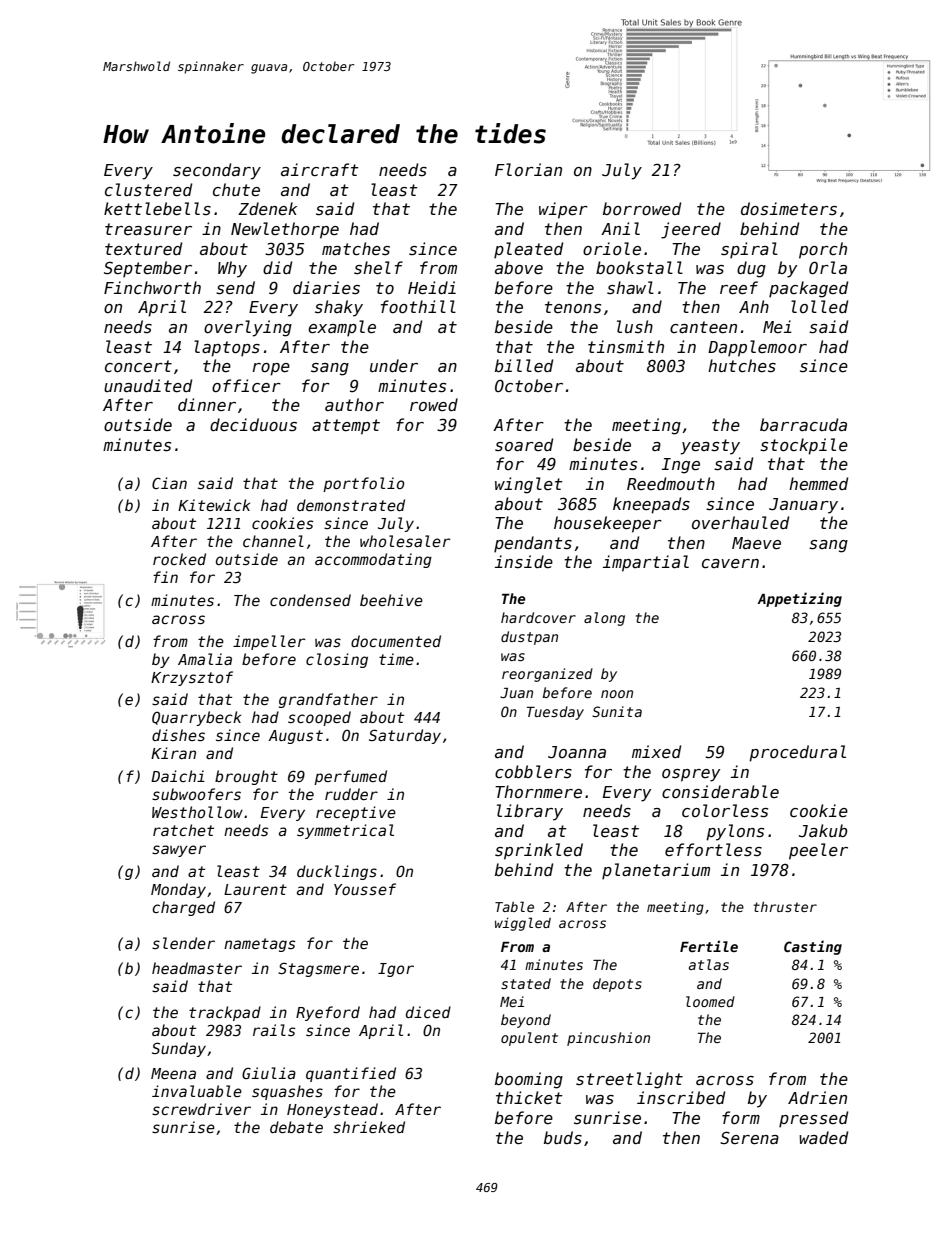 The image size is (952, 1233). Describe the element at coordinates (369, 1127) in the document. I see `shrieked` at that location.
